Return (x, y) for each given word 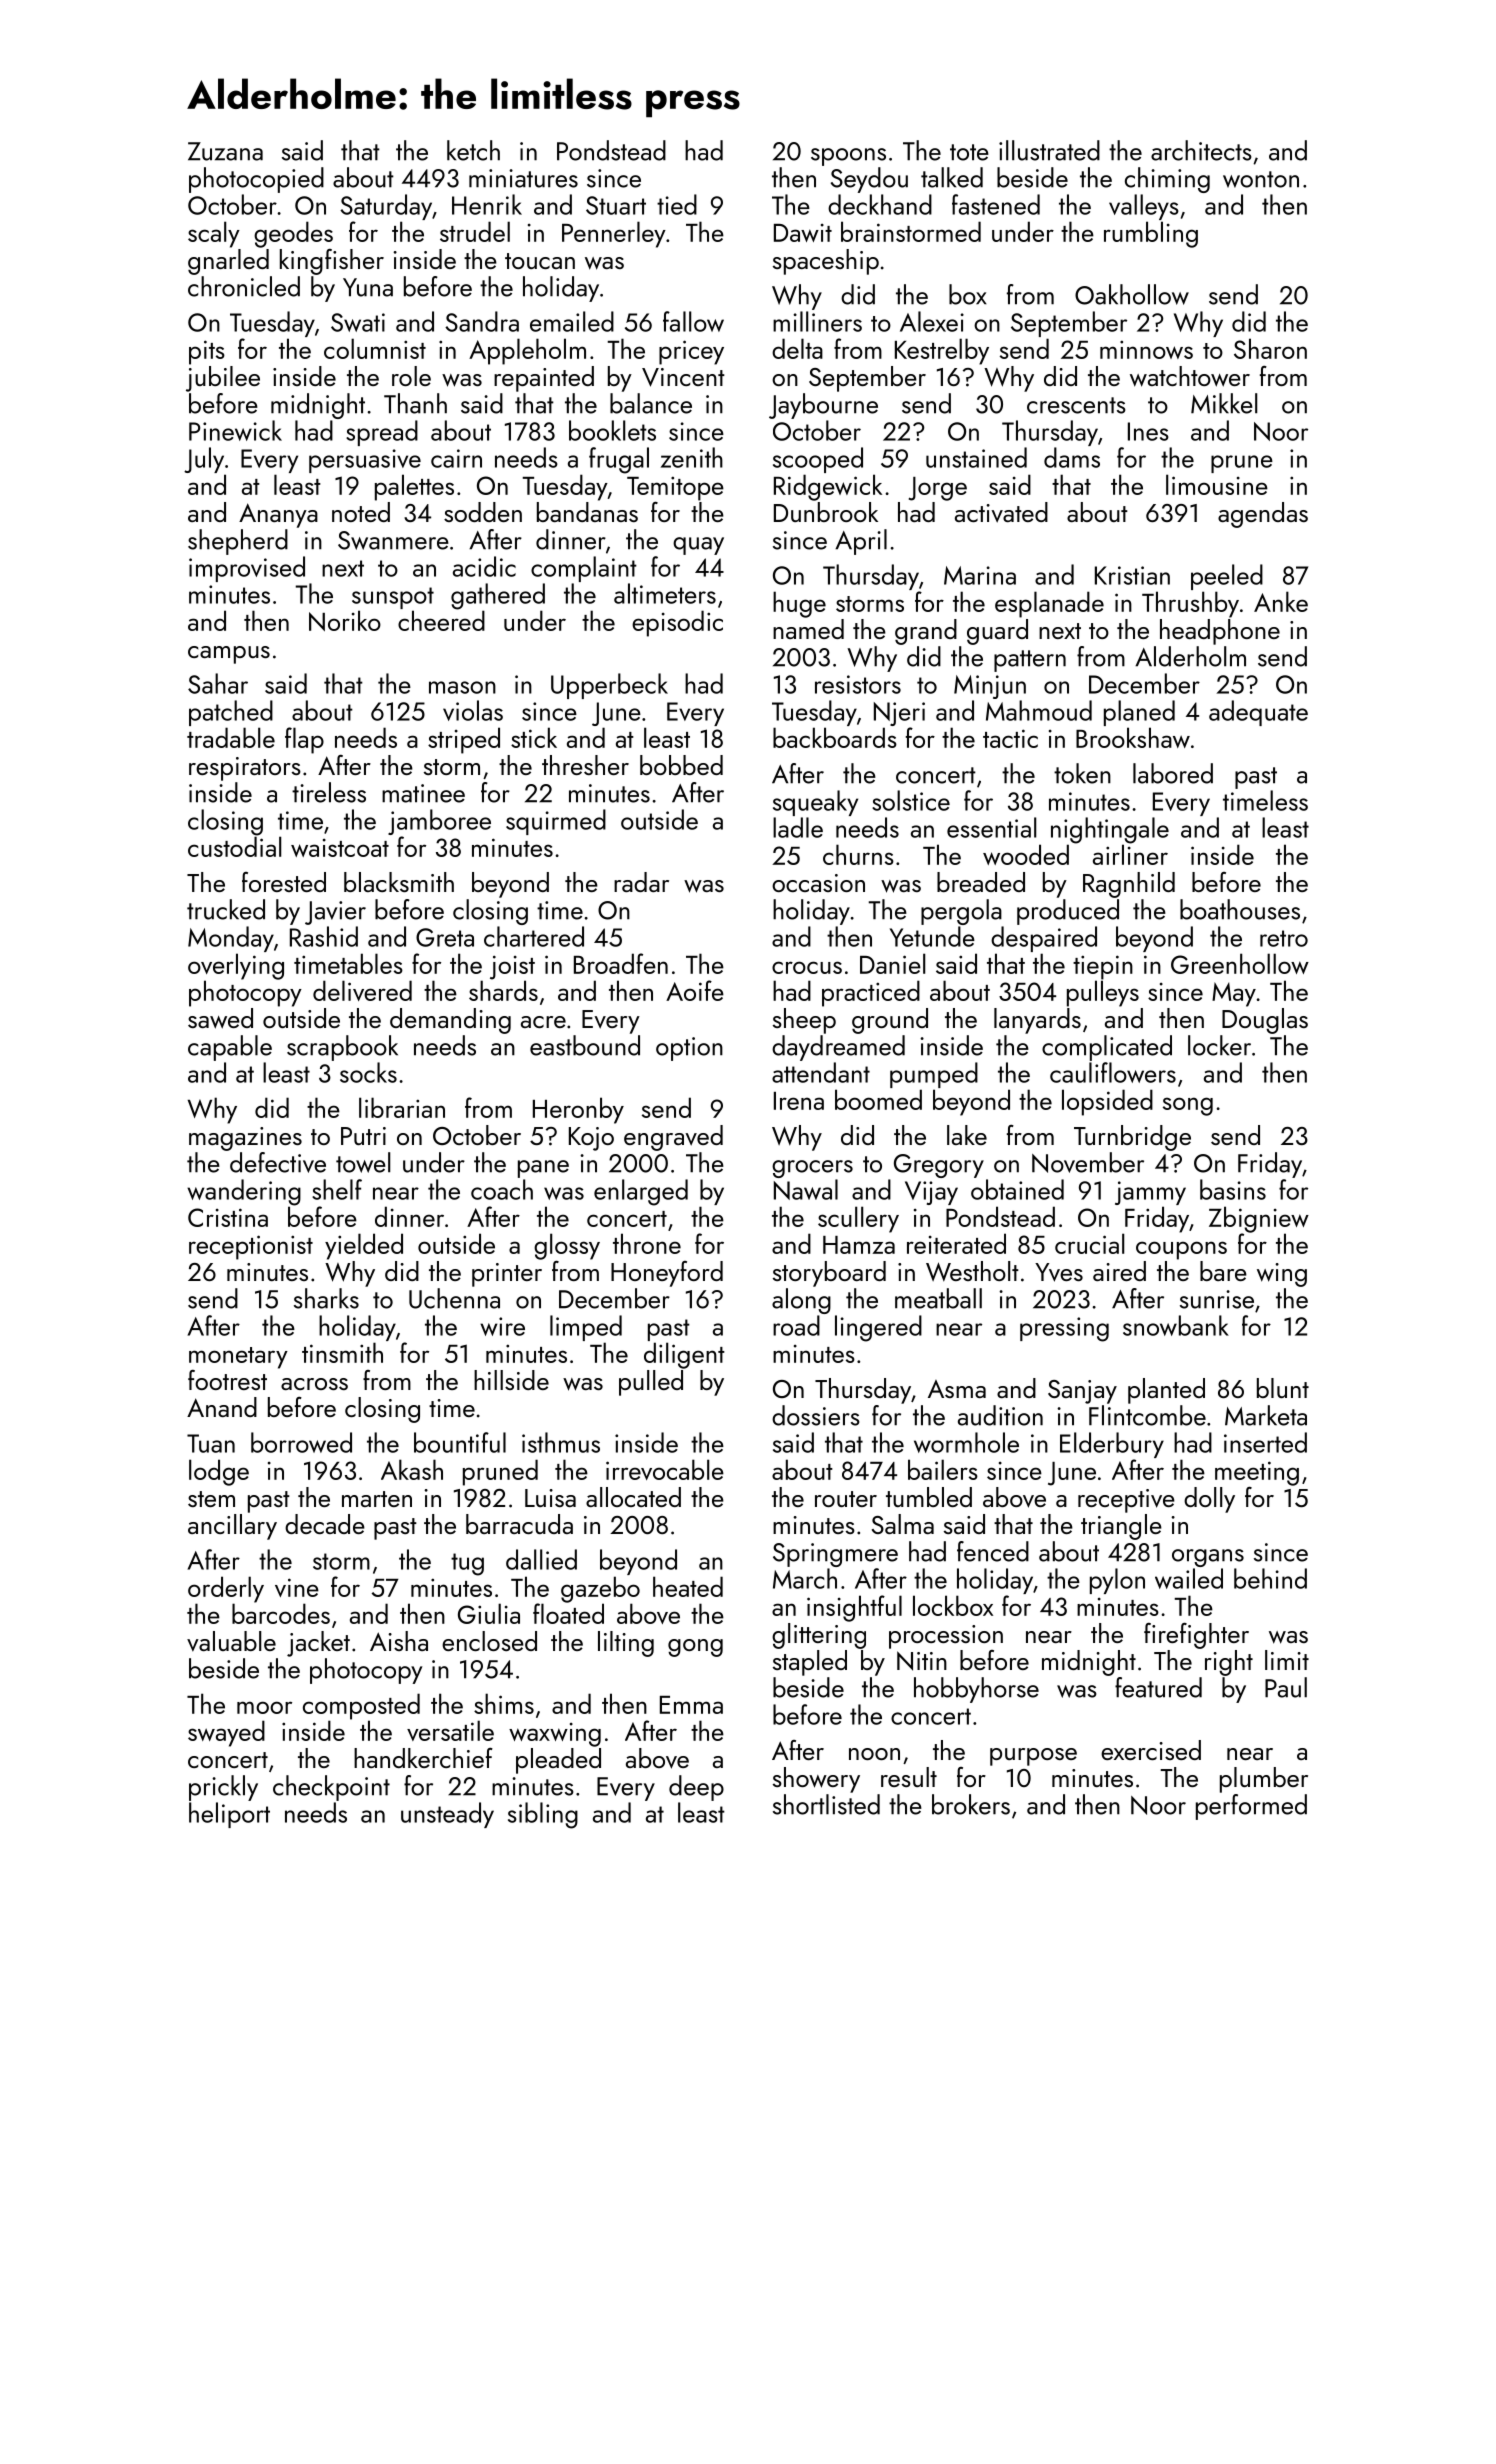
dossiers (816, 1415)
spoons (848, 157)
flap (304, 740)
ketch (473, 150)
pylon (1117, 1581)
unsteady (447, 1815)
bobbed (681, 765)
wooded (1026, 854)
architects (1201, 150)
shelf (337, 1189)
